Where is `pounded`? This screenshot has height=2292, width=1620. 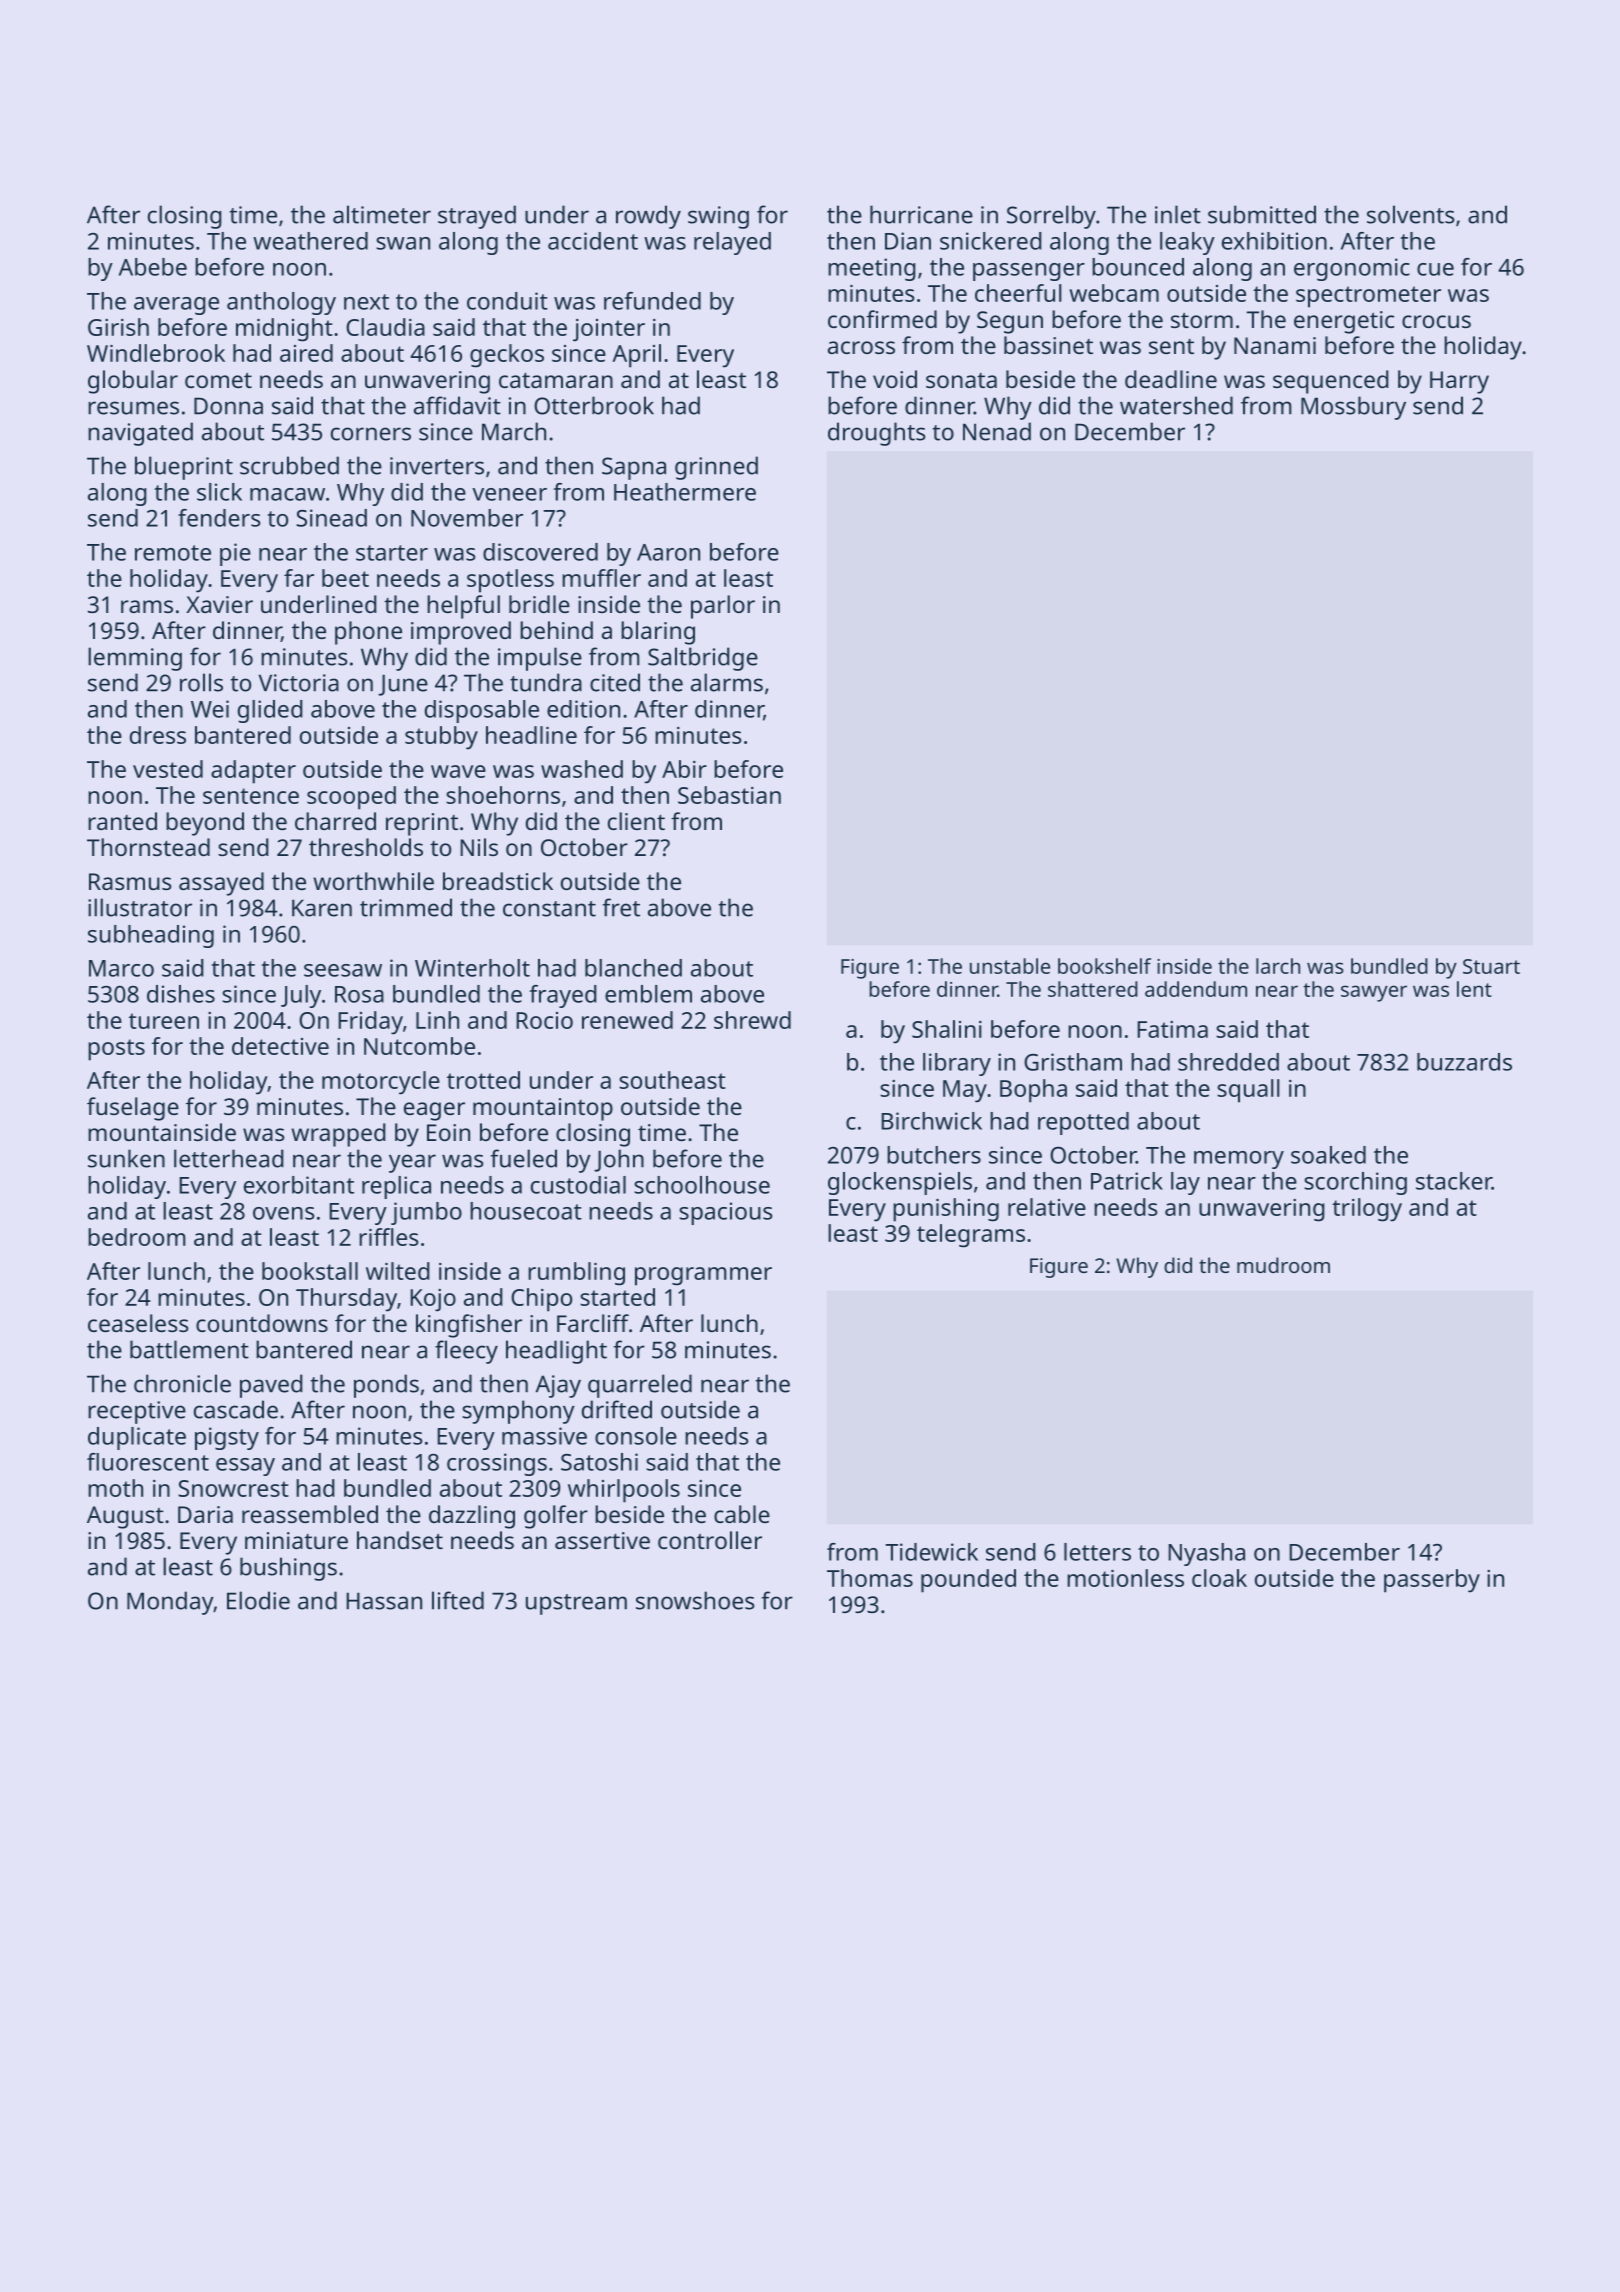
pounded is located at coordinates (968, 1581).
